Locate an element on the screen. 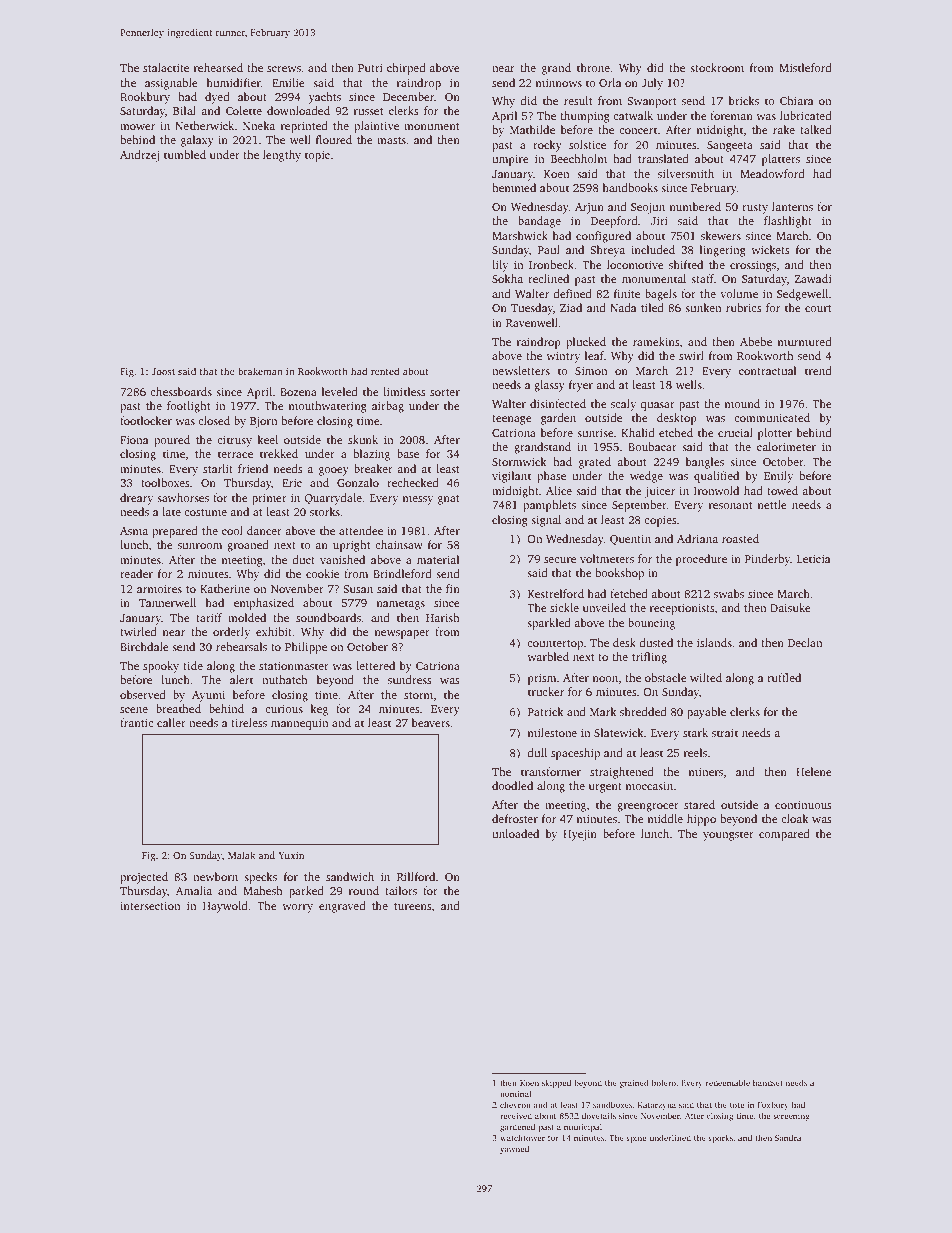  mower is located at coordinates (137, 127).
